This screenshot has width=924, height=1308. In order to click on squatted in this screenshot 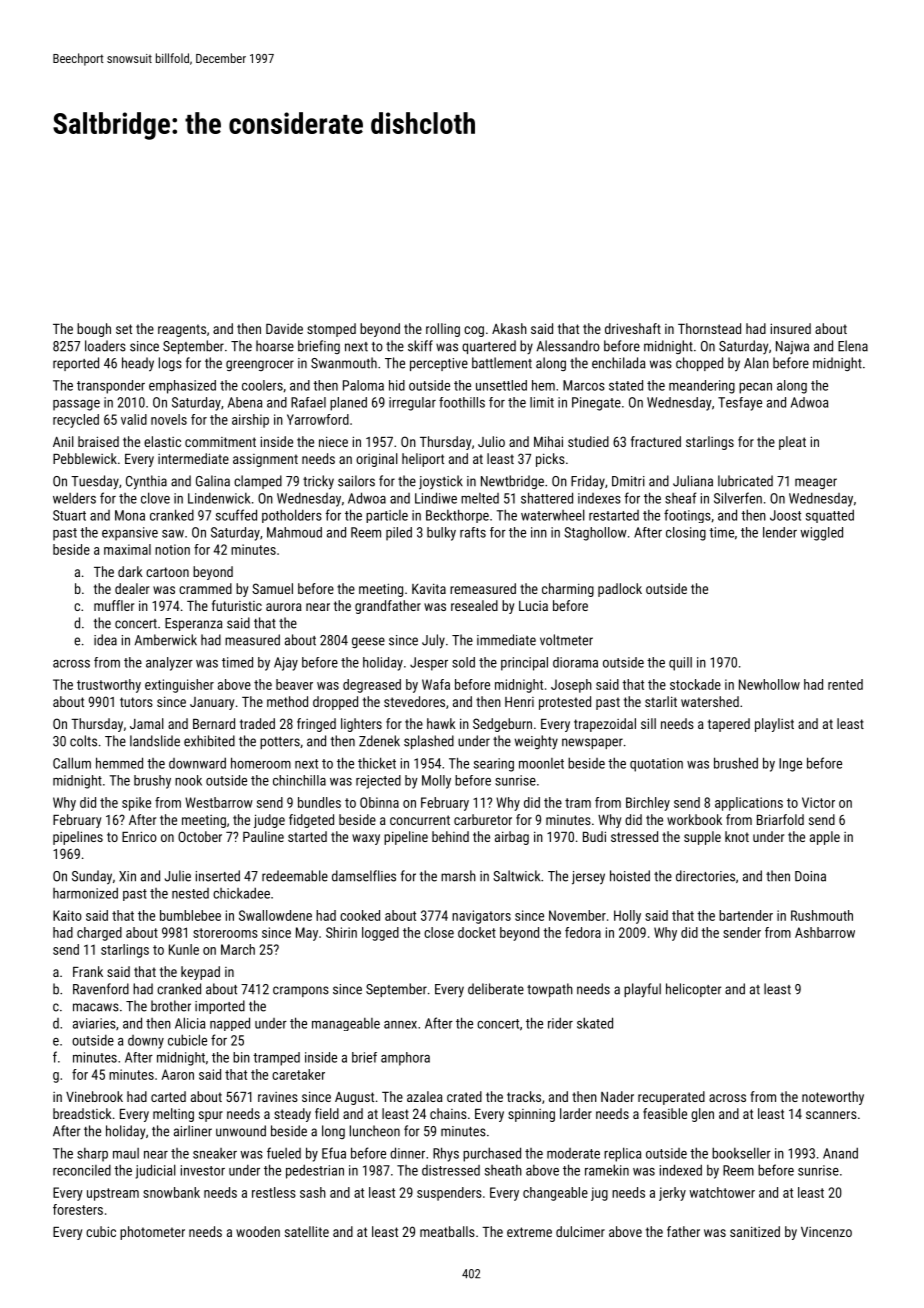, I will do `click(830, 516)`.
